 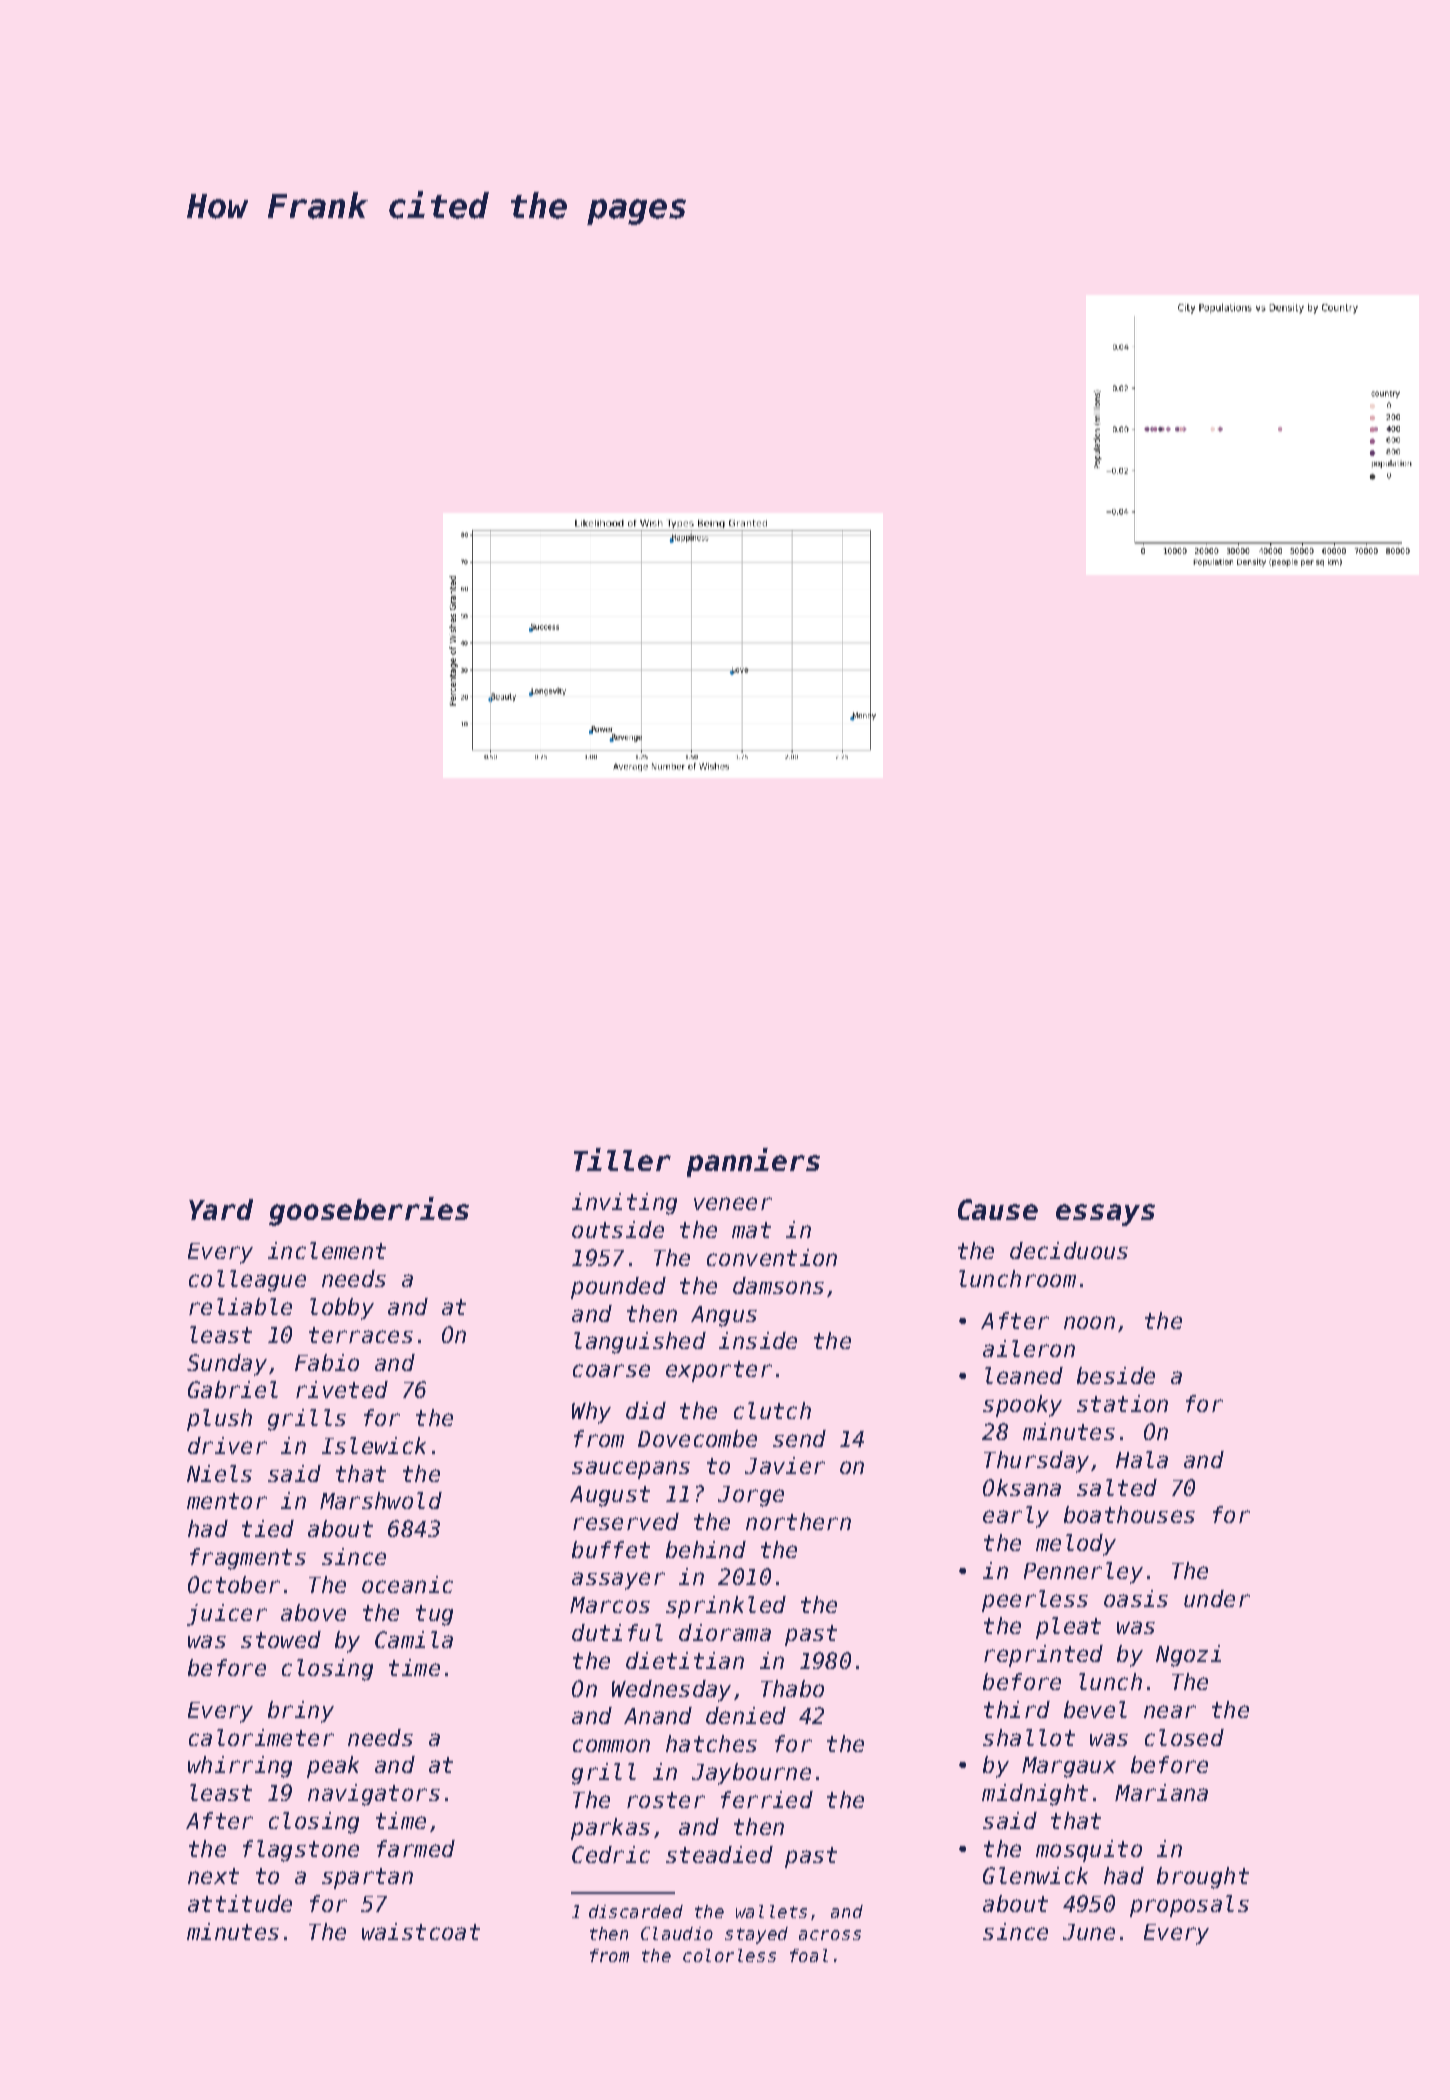 I want to click on colorless, so click(x=729, y=1955).
